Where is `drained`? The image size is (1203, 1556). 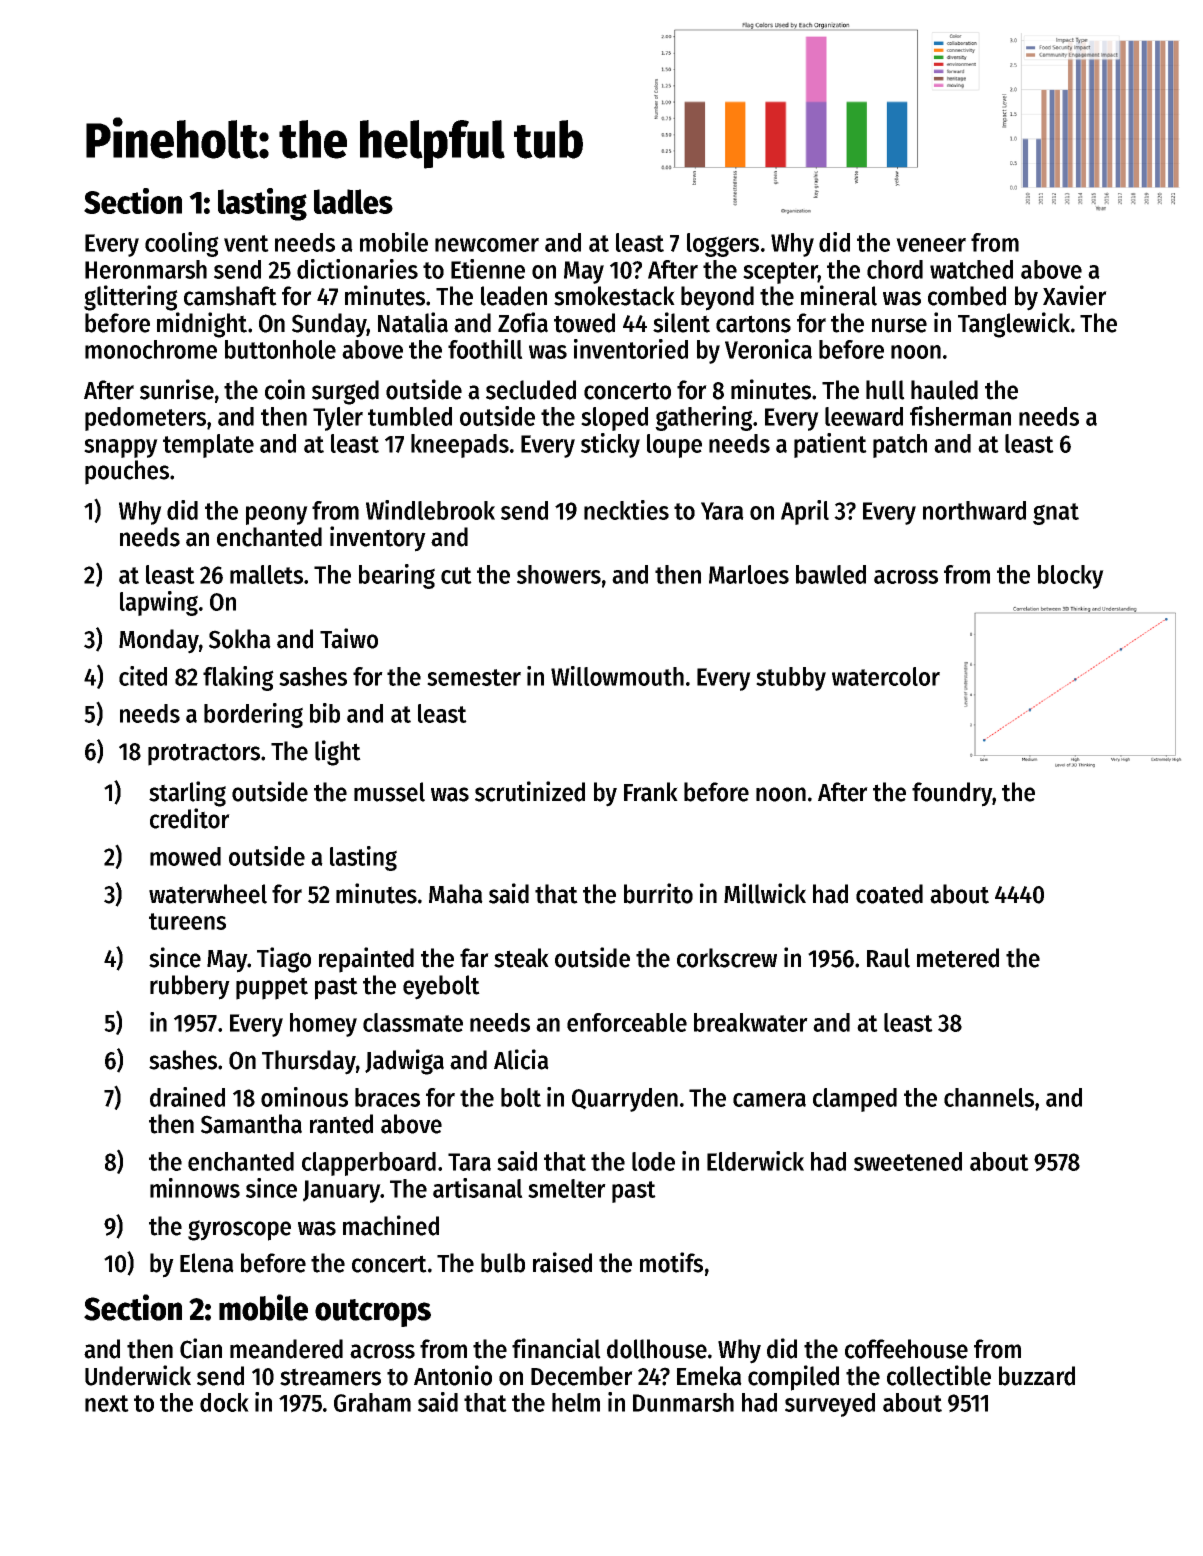 drained is located at coordinates (187, 1097).
